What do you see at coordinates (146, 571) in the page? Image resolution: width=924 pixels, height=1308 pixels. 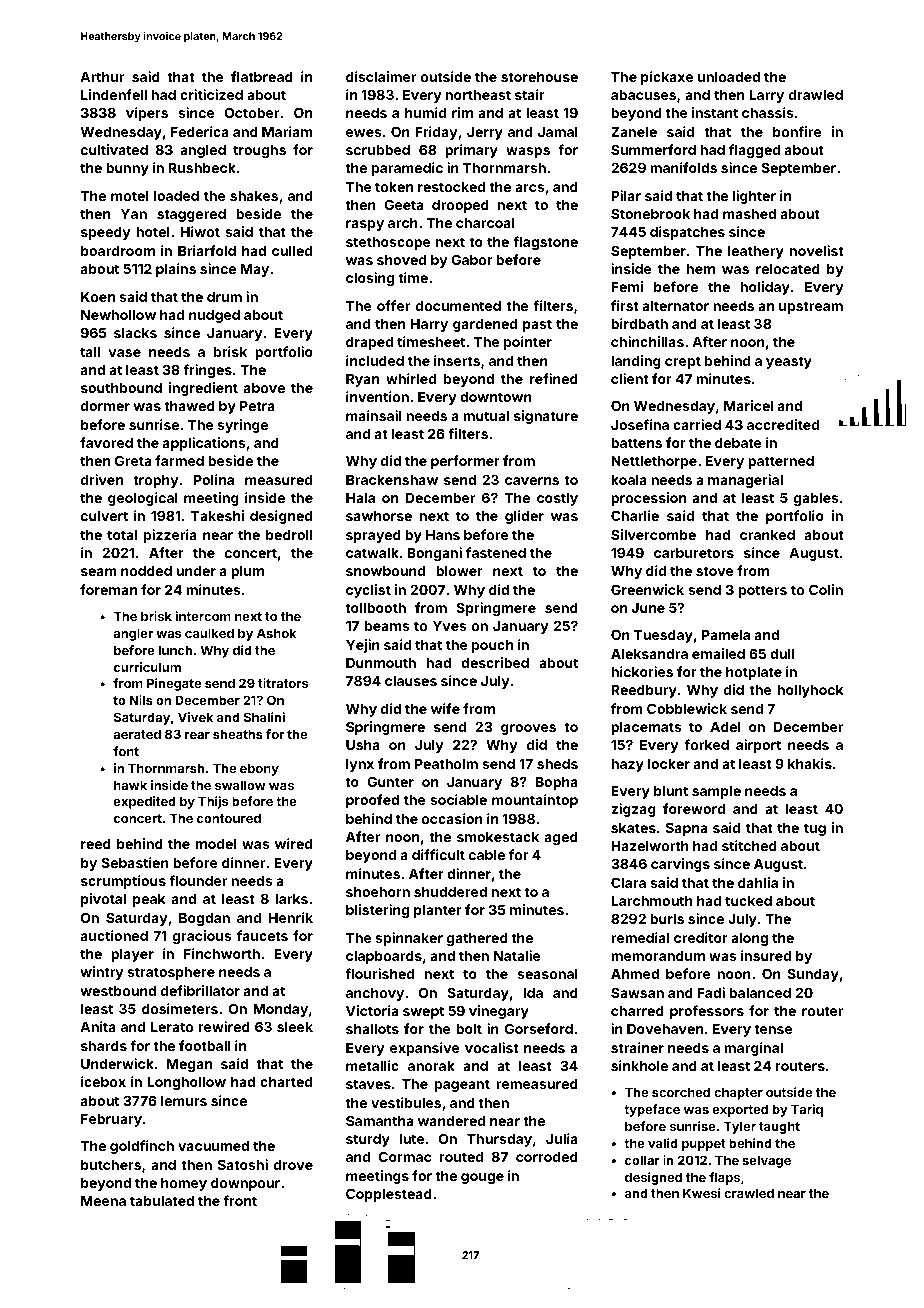 I see `nodded` at bounding box center [146, 571].
